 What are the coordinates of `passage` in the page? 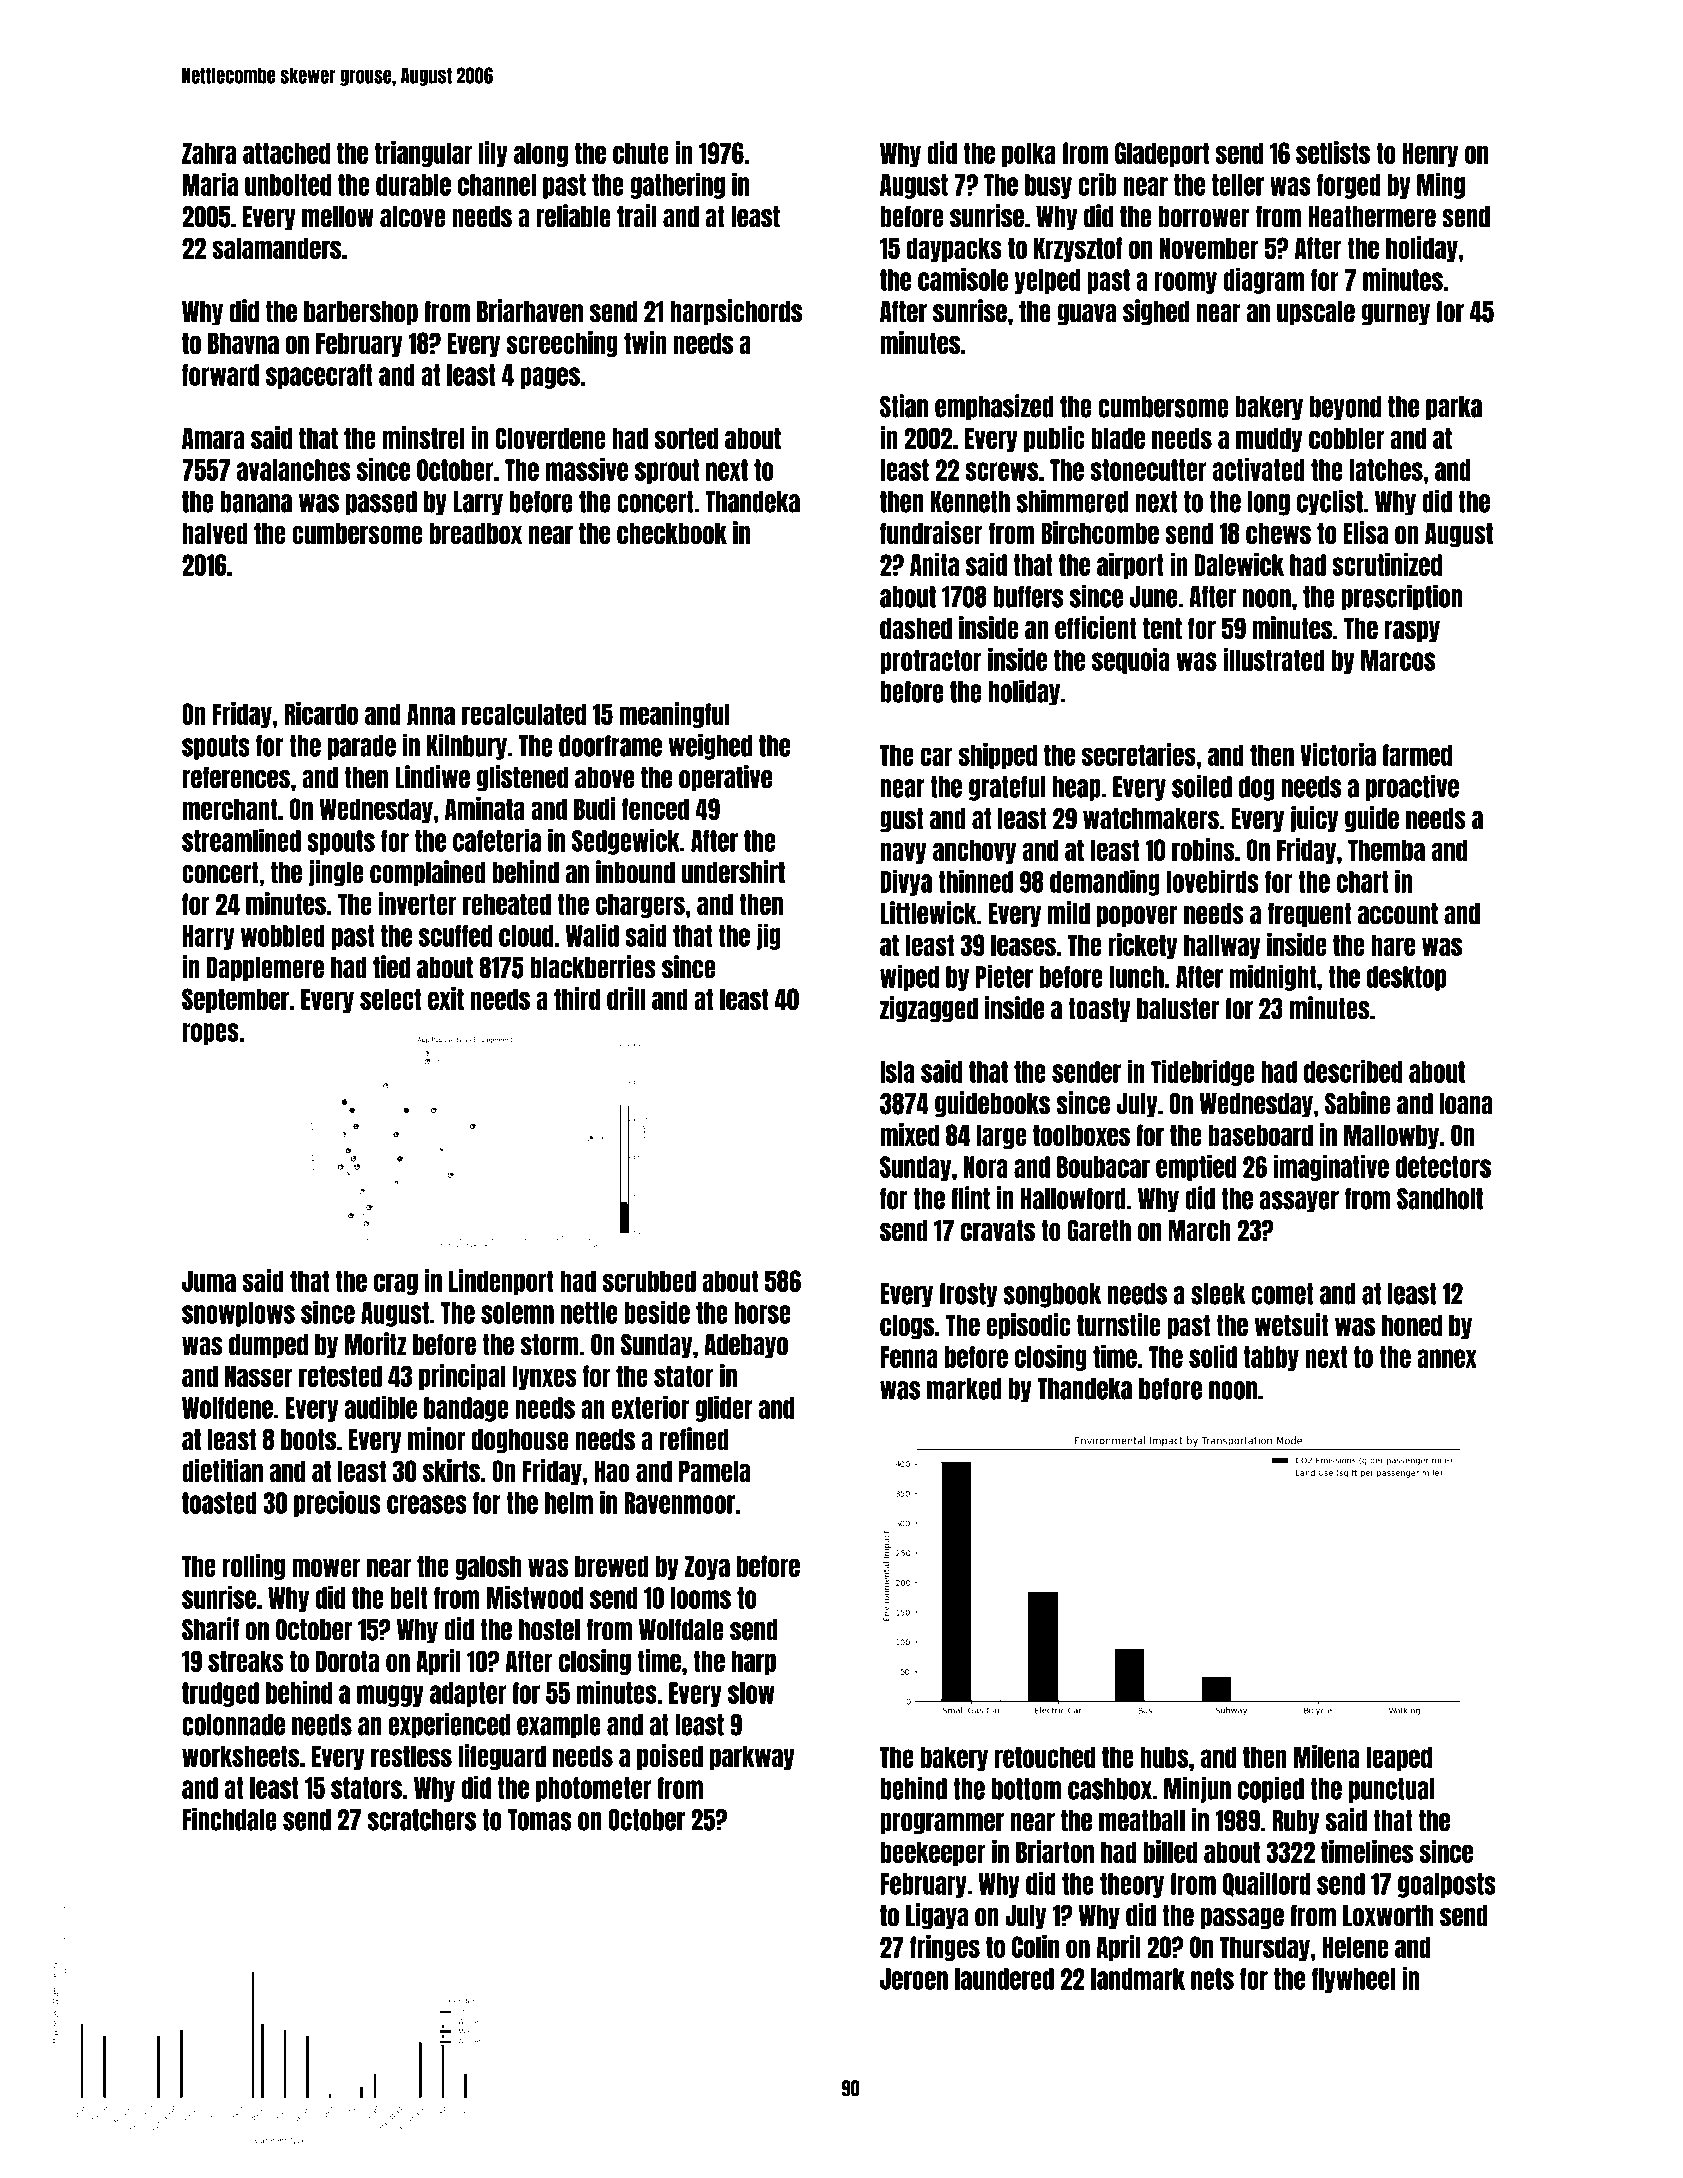 It's located at (1242, 1919).
